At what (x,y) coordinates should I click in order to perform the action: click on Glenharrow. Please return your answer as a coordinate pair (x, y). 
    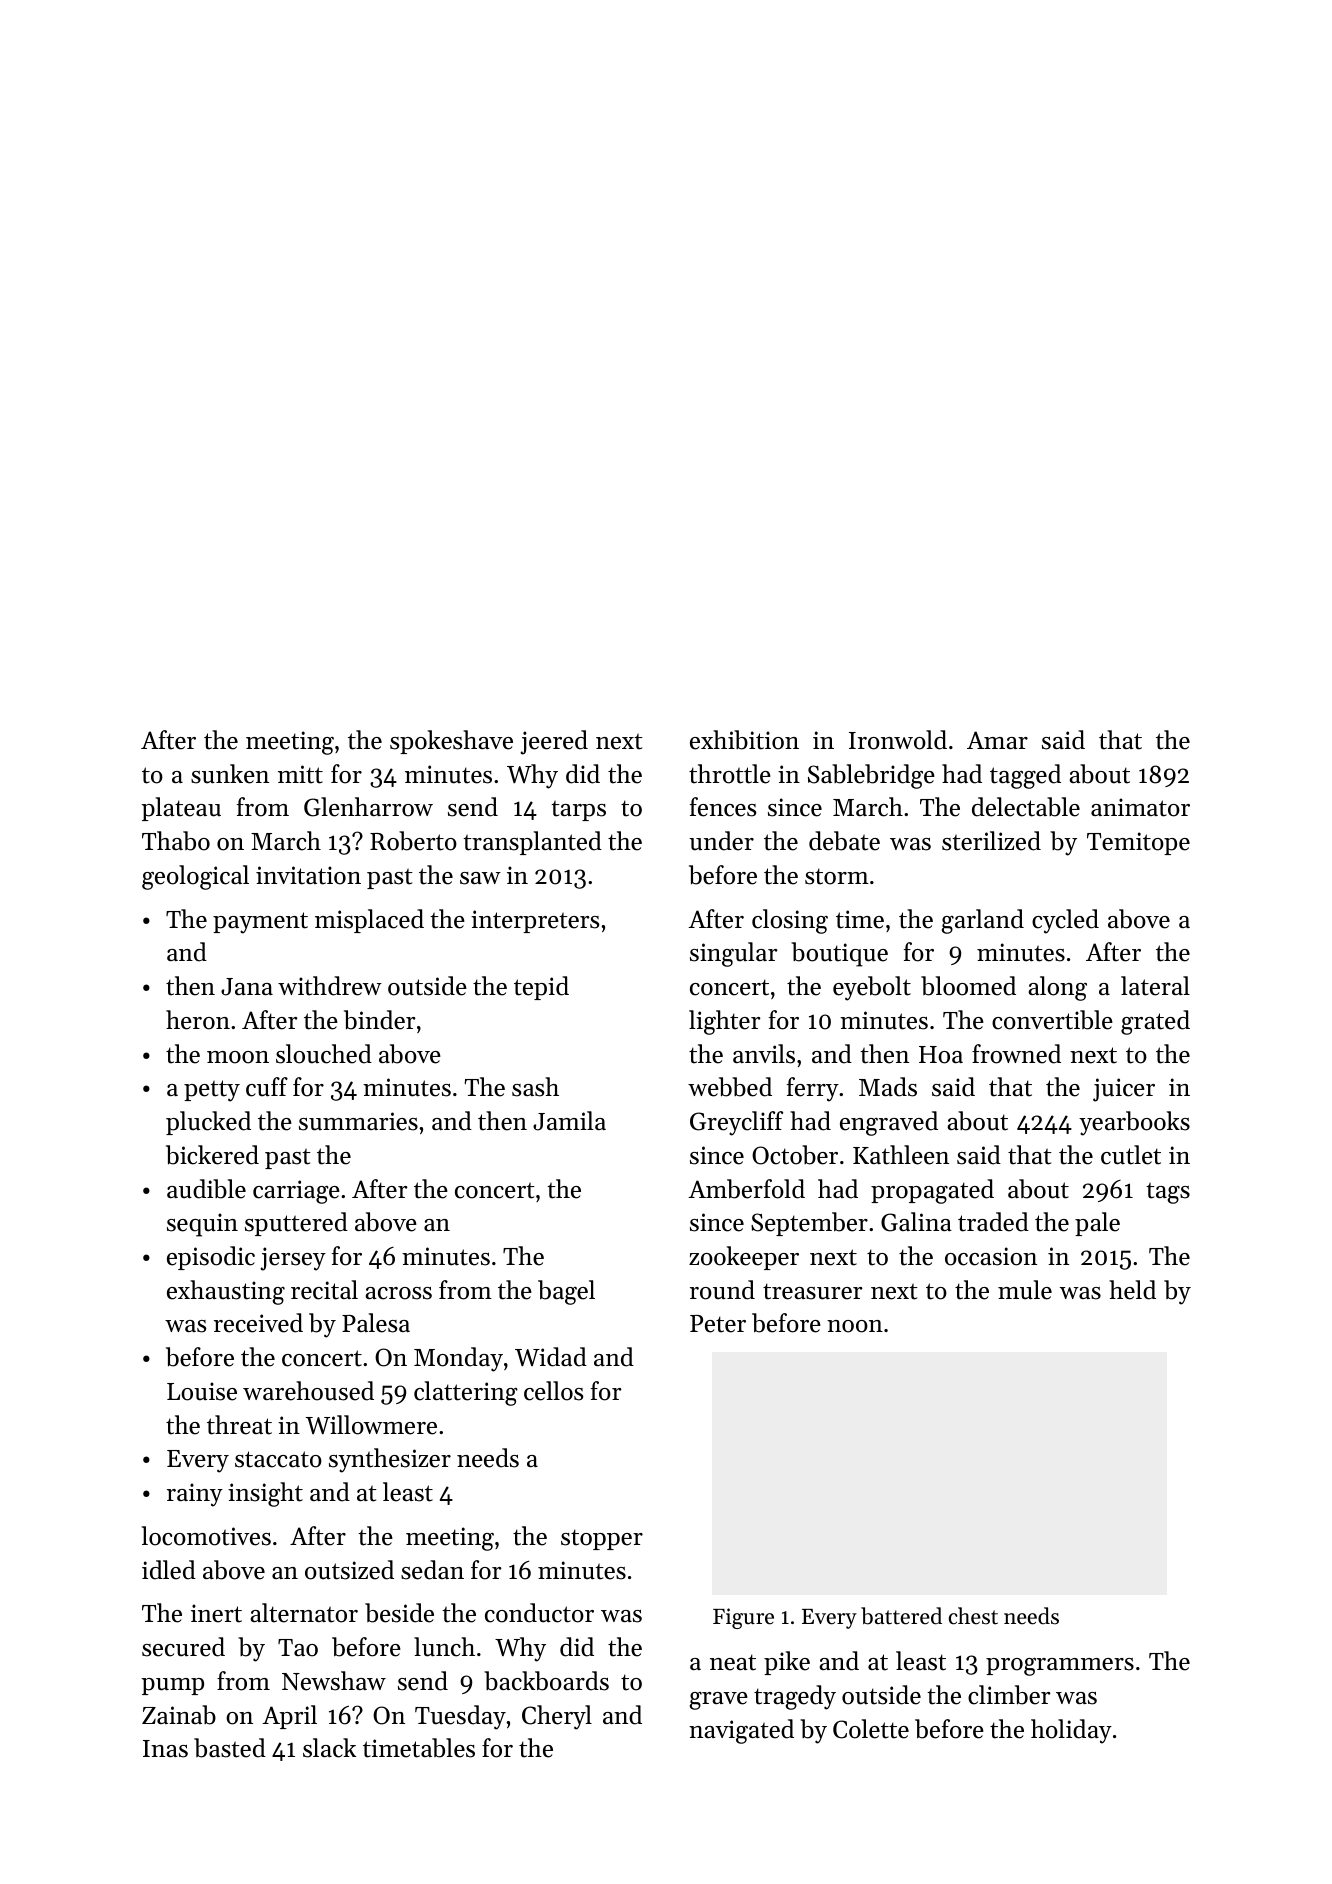
    Looking at the image, I should click on (368, 807).
